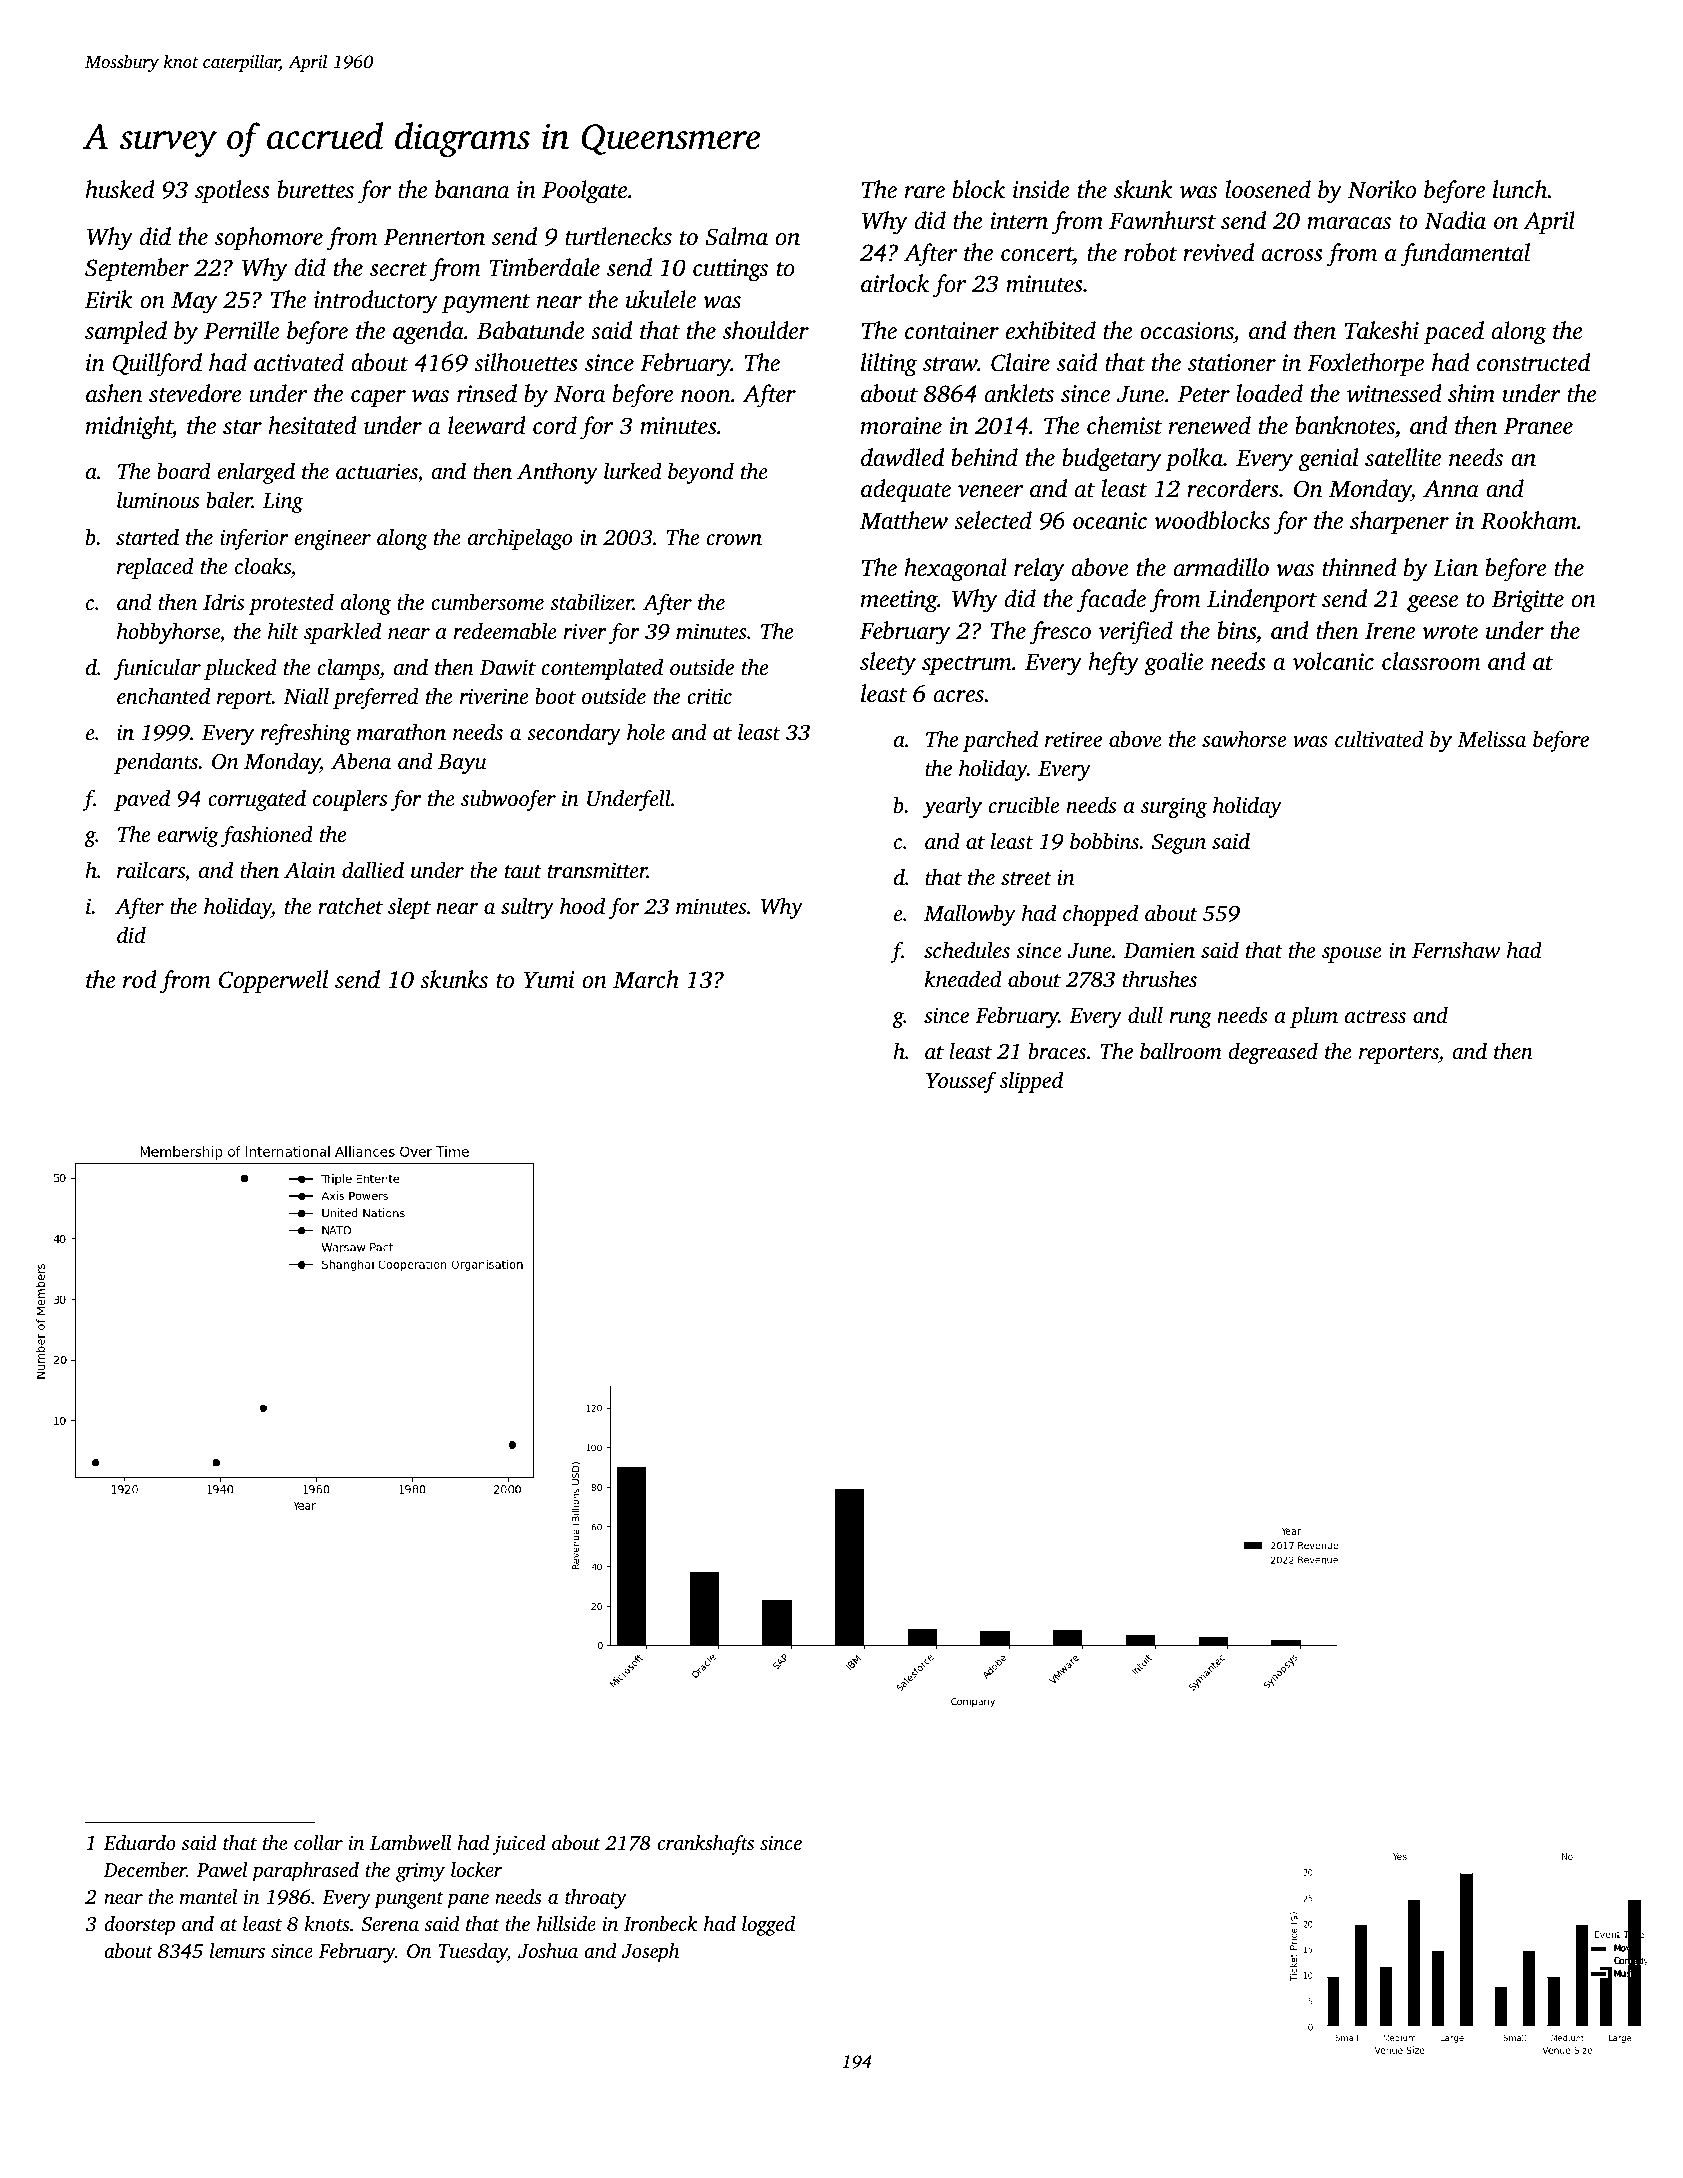 Image resolution: width=1683 pixels, height=2178 pixels. What do you see at coordinates (1491, 738) in the screenshot?
I see `Melissa` at bounding box center [1491, 738].
